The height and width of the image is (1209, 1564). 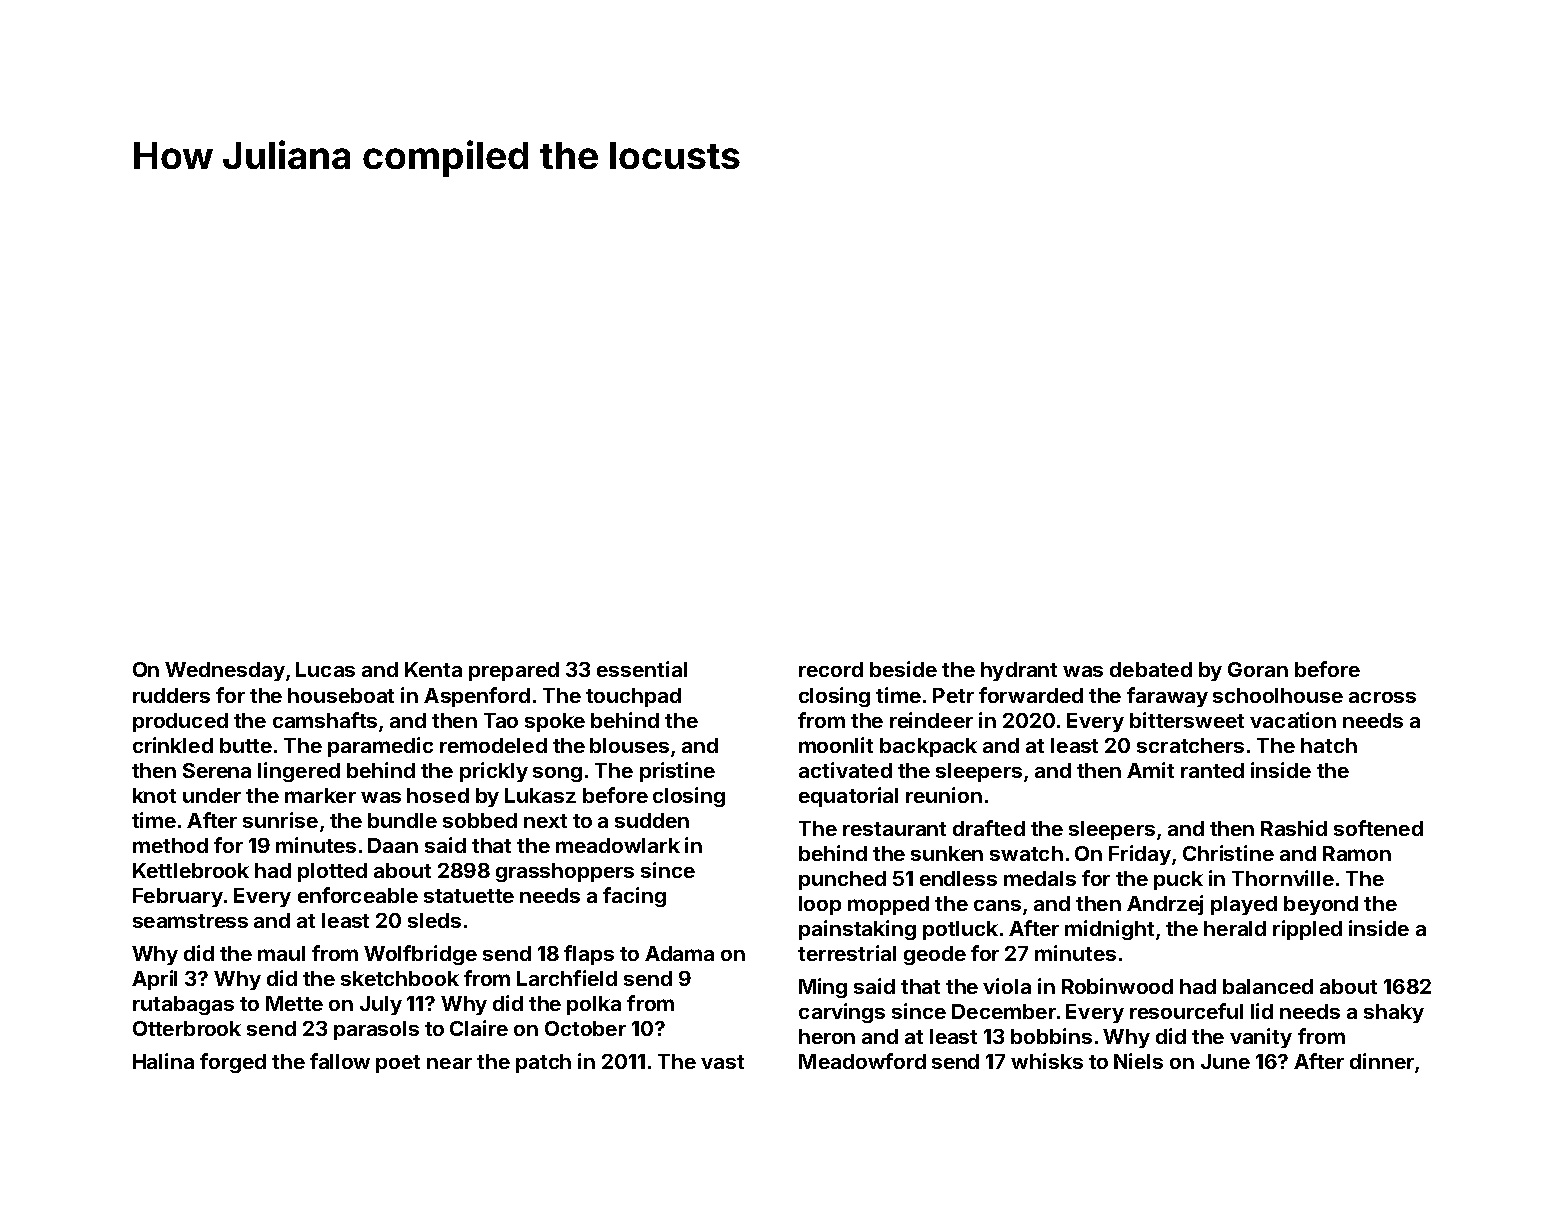 I want to click on Thornville, so click(x=1283, y=878).
